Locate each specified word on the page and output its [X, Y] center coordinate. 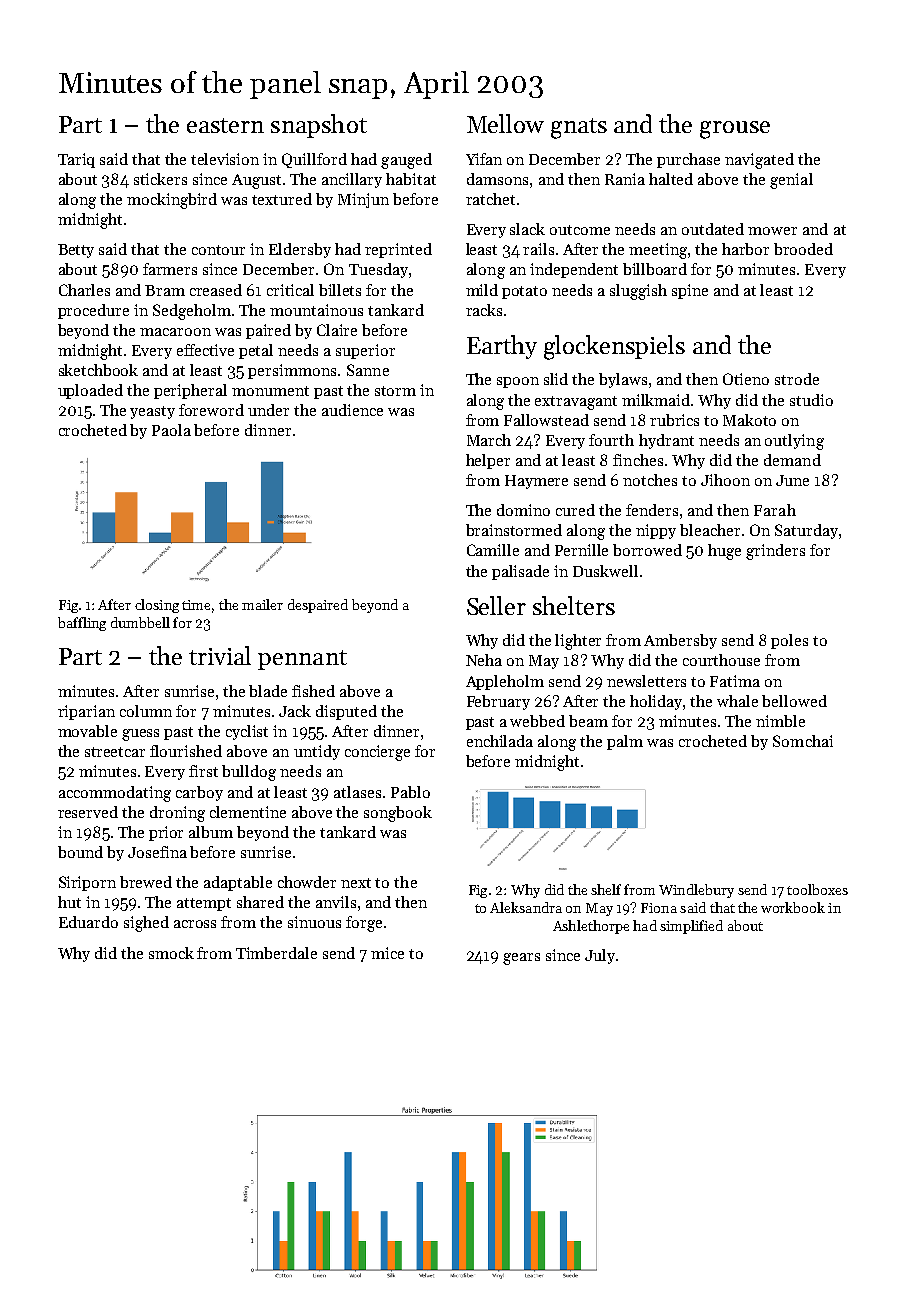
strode [797, 379]
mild [482, 290]
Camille [493, 550]
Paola [171, 430]
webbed [537, 721]
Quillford [314, 160]
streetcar [115, 752]
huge [724, 552]
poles [789, 641]
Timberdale [276, 953]
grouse [735, 130]
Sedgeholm [192, 312]
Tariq [76, 160]
